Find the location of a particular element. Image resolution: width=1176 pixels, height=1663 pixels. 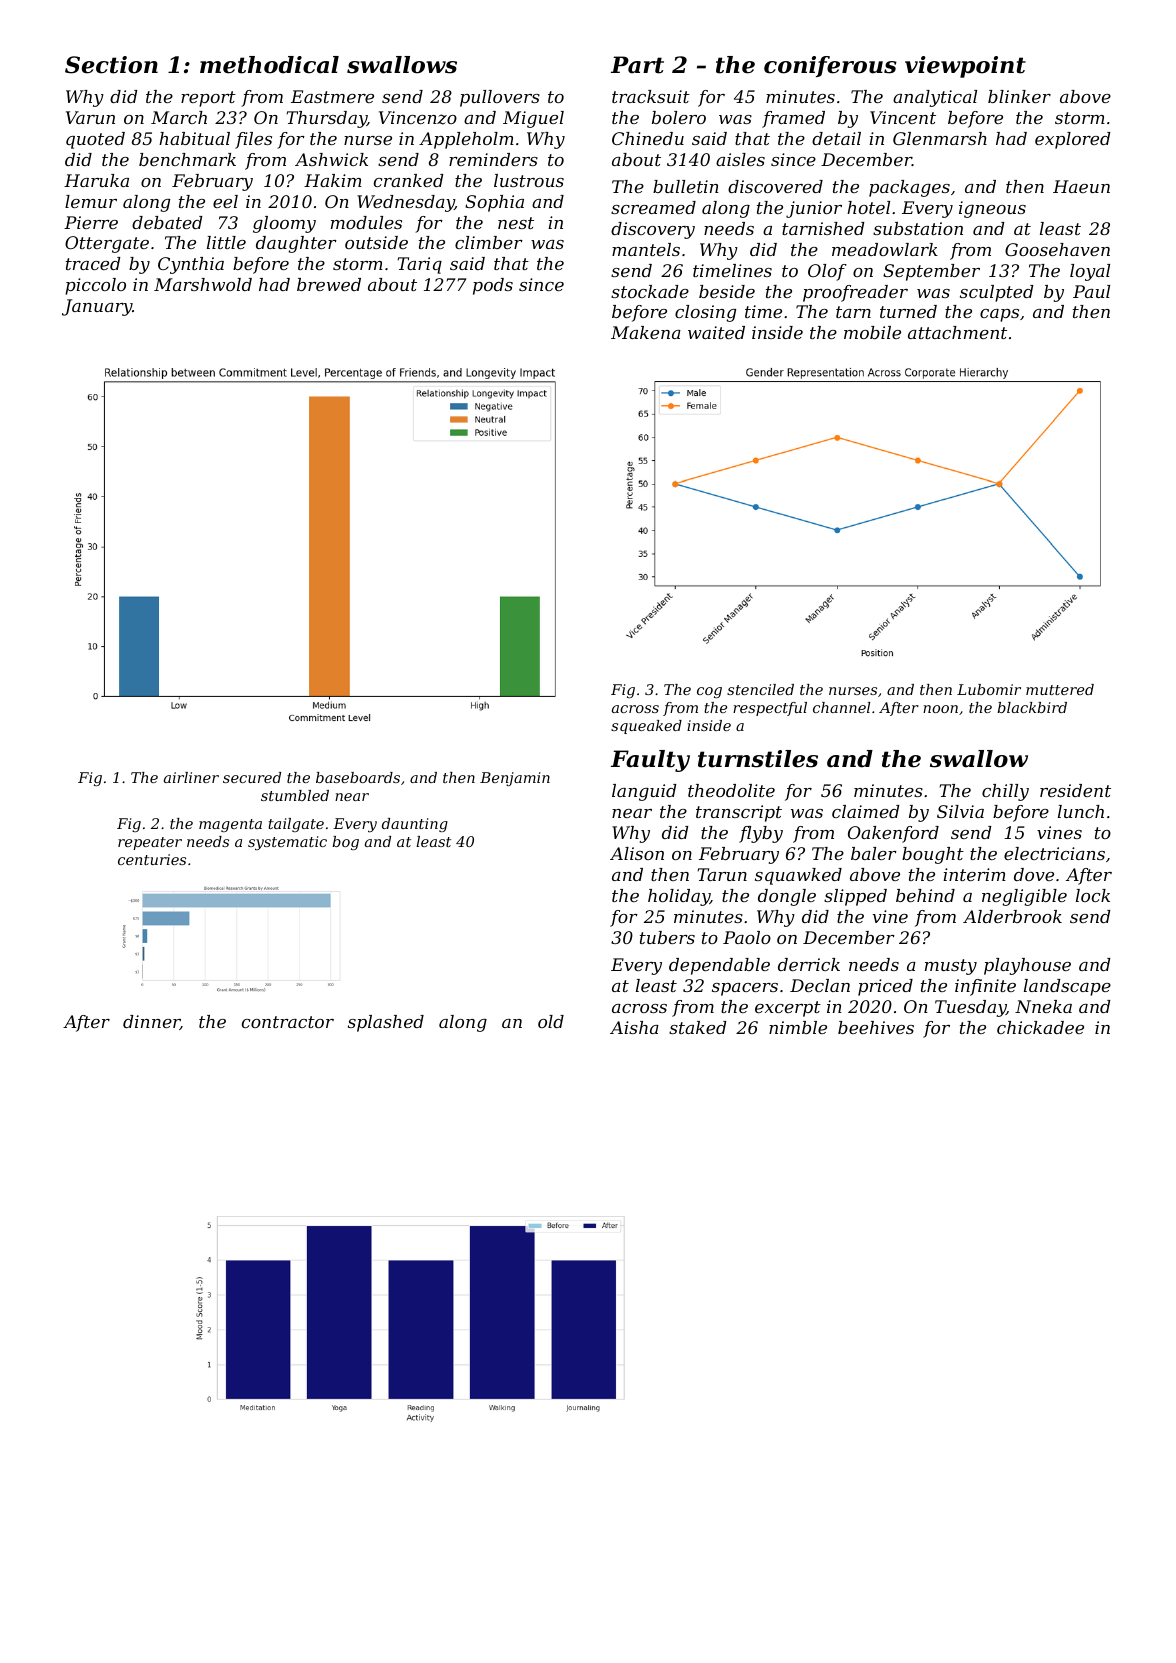

cog is located at coordinates (709, 692).
